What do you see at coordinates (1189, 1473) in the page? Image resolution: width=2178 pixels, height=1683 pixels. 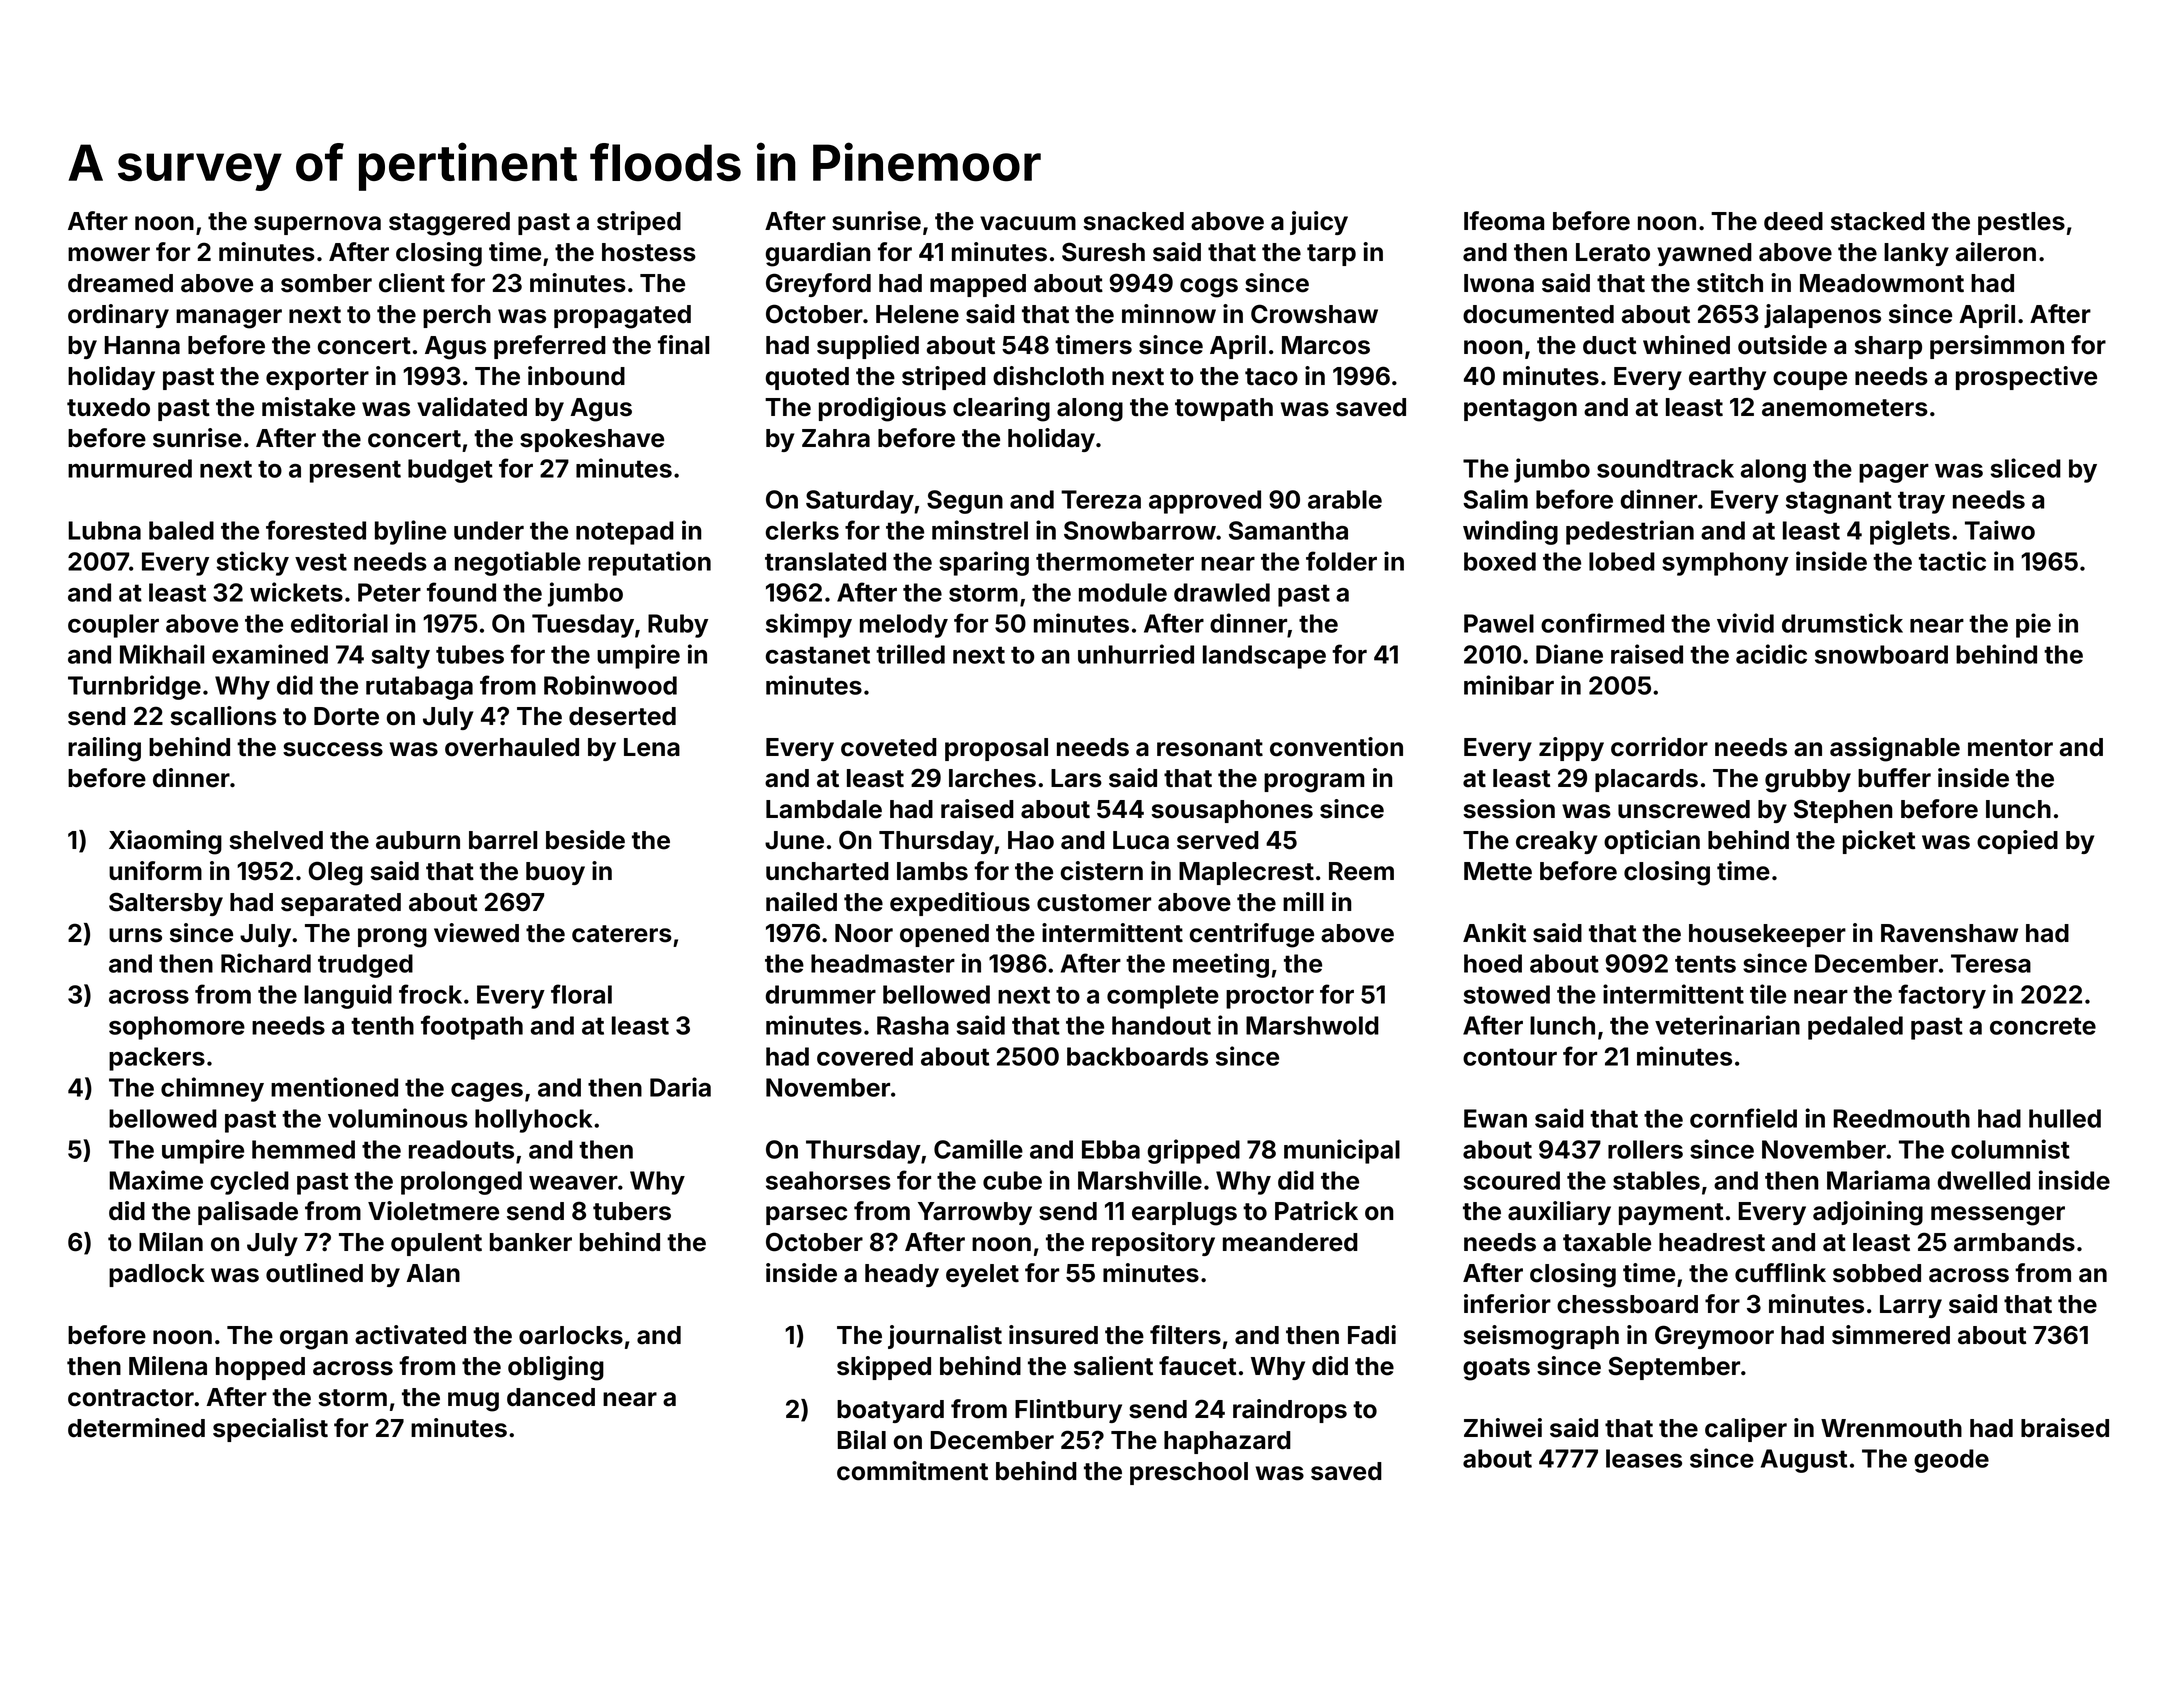 I see `preschool` at bounding box center [1189, 1473].
